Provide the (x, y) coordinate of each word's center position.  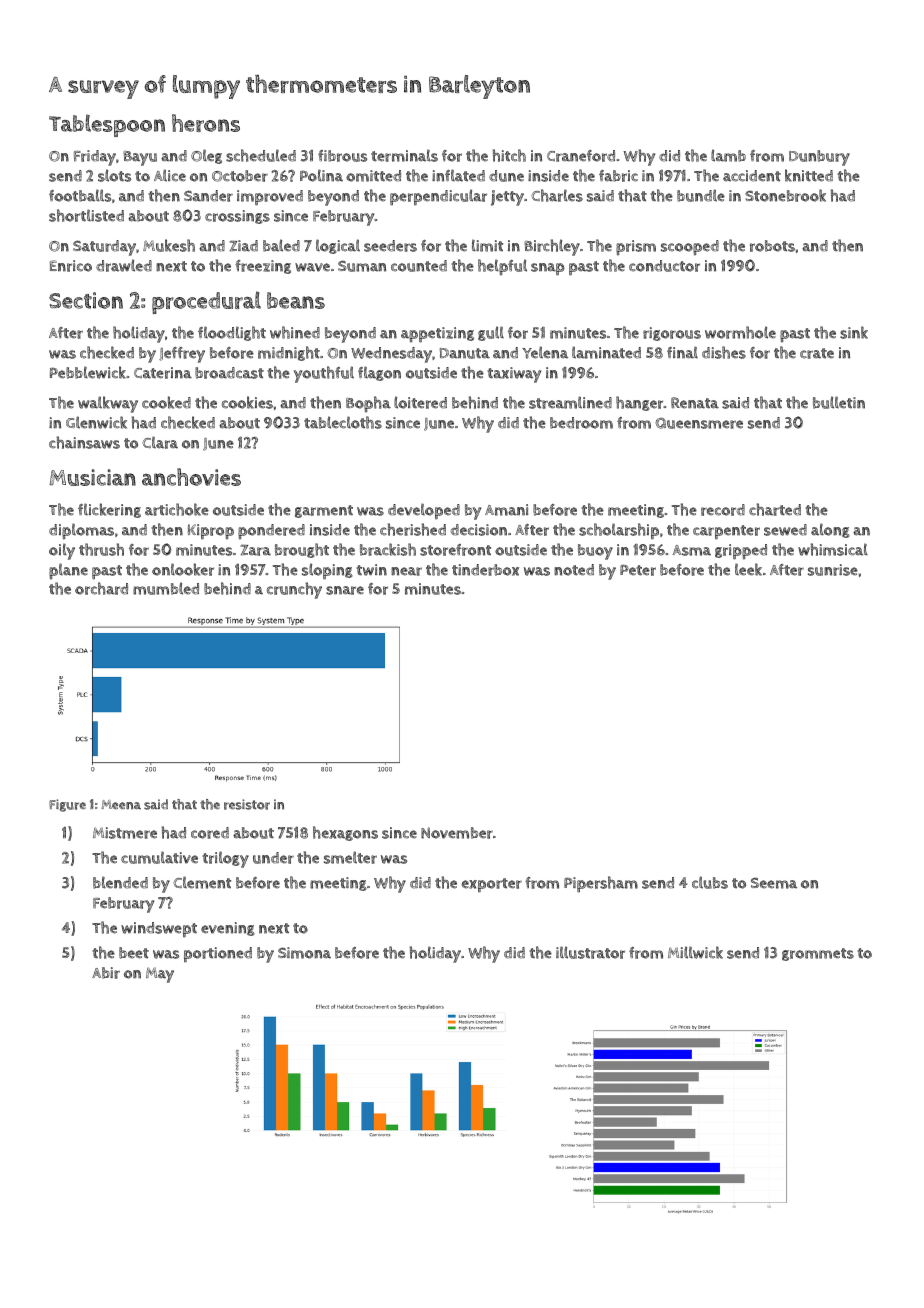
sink (854, 332)
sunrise (833, 570)
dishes (724, 352)
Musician (92, 477)
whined (295, 332)
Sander (208, 196)
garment (324, 511)
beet (134, 953)
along (830, 530)
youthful (324, 374)
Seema (774, 883)
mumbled (166, 588)
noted (574, 570)
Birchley (552, 247)
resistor (247, 804)
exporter (492, 885)
